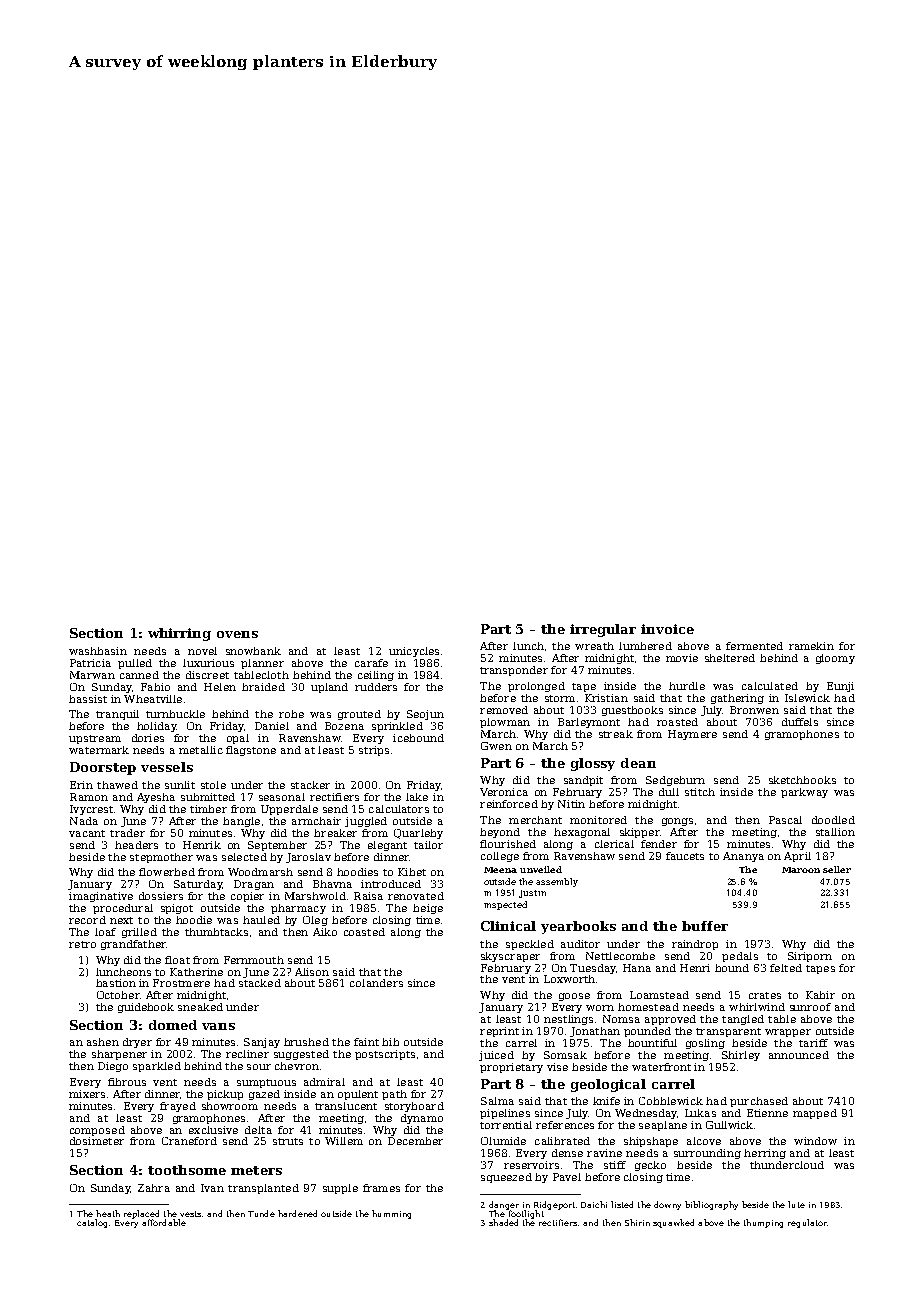 This page has height=1308, width=924. Describe the element at coordinates (497, 1101) in the page. I see `Salma` at that location.
